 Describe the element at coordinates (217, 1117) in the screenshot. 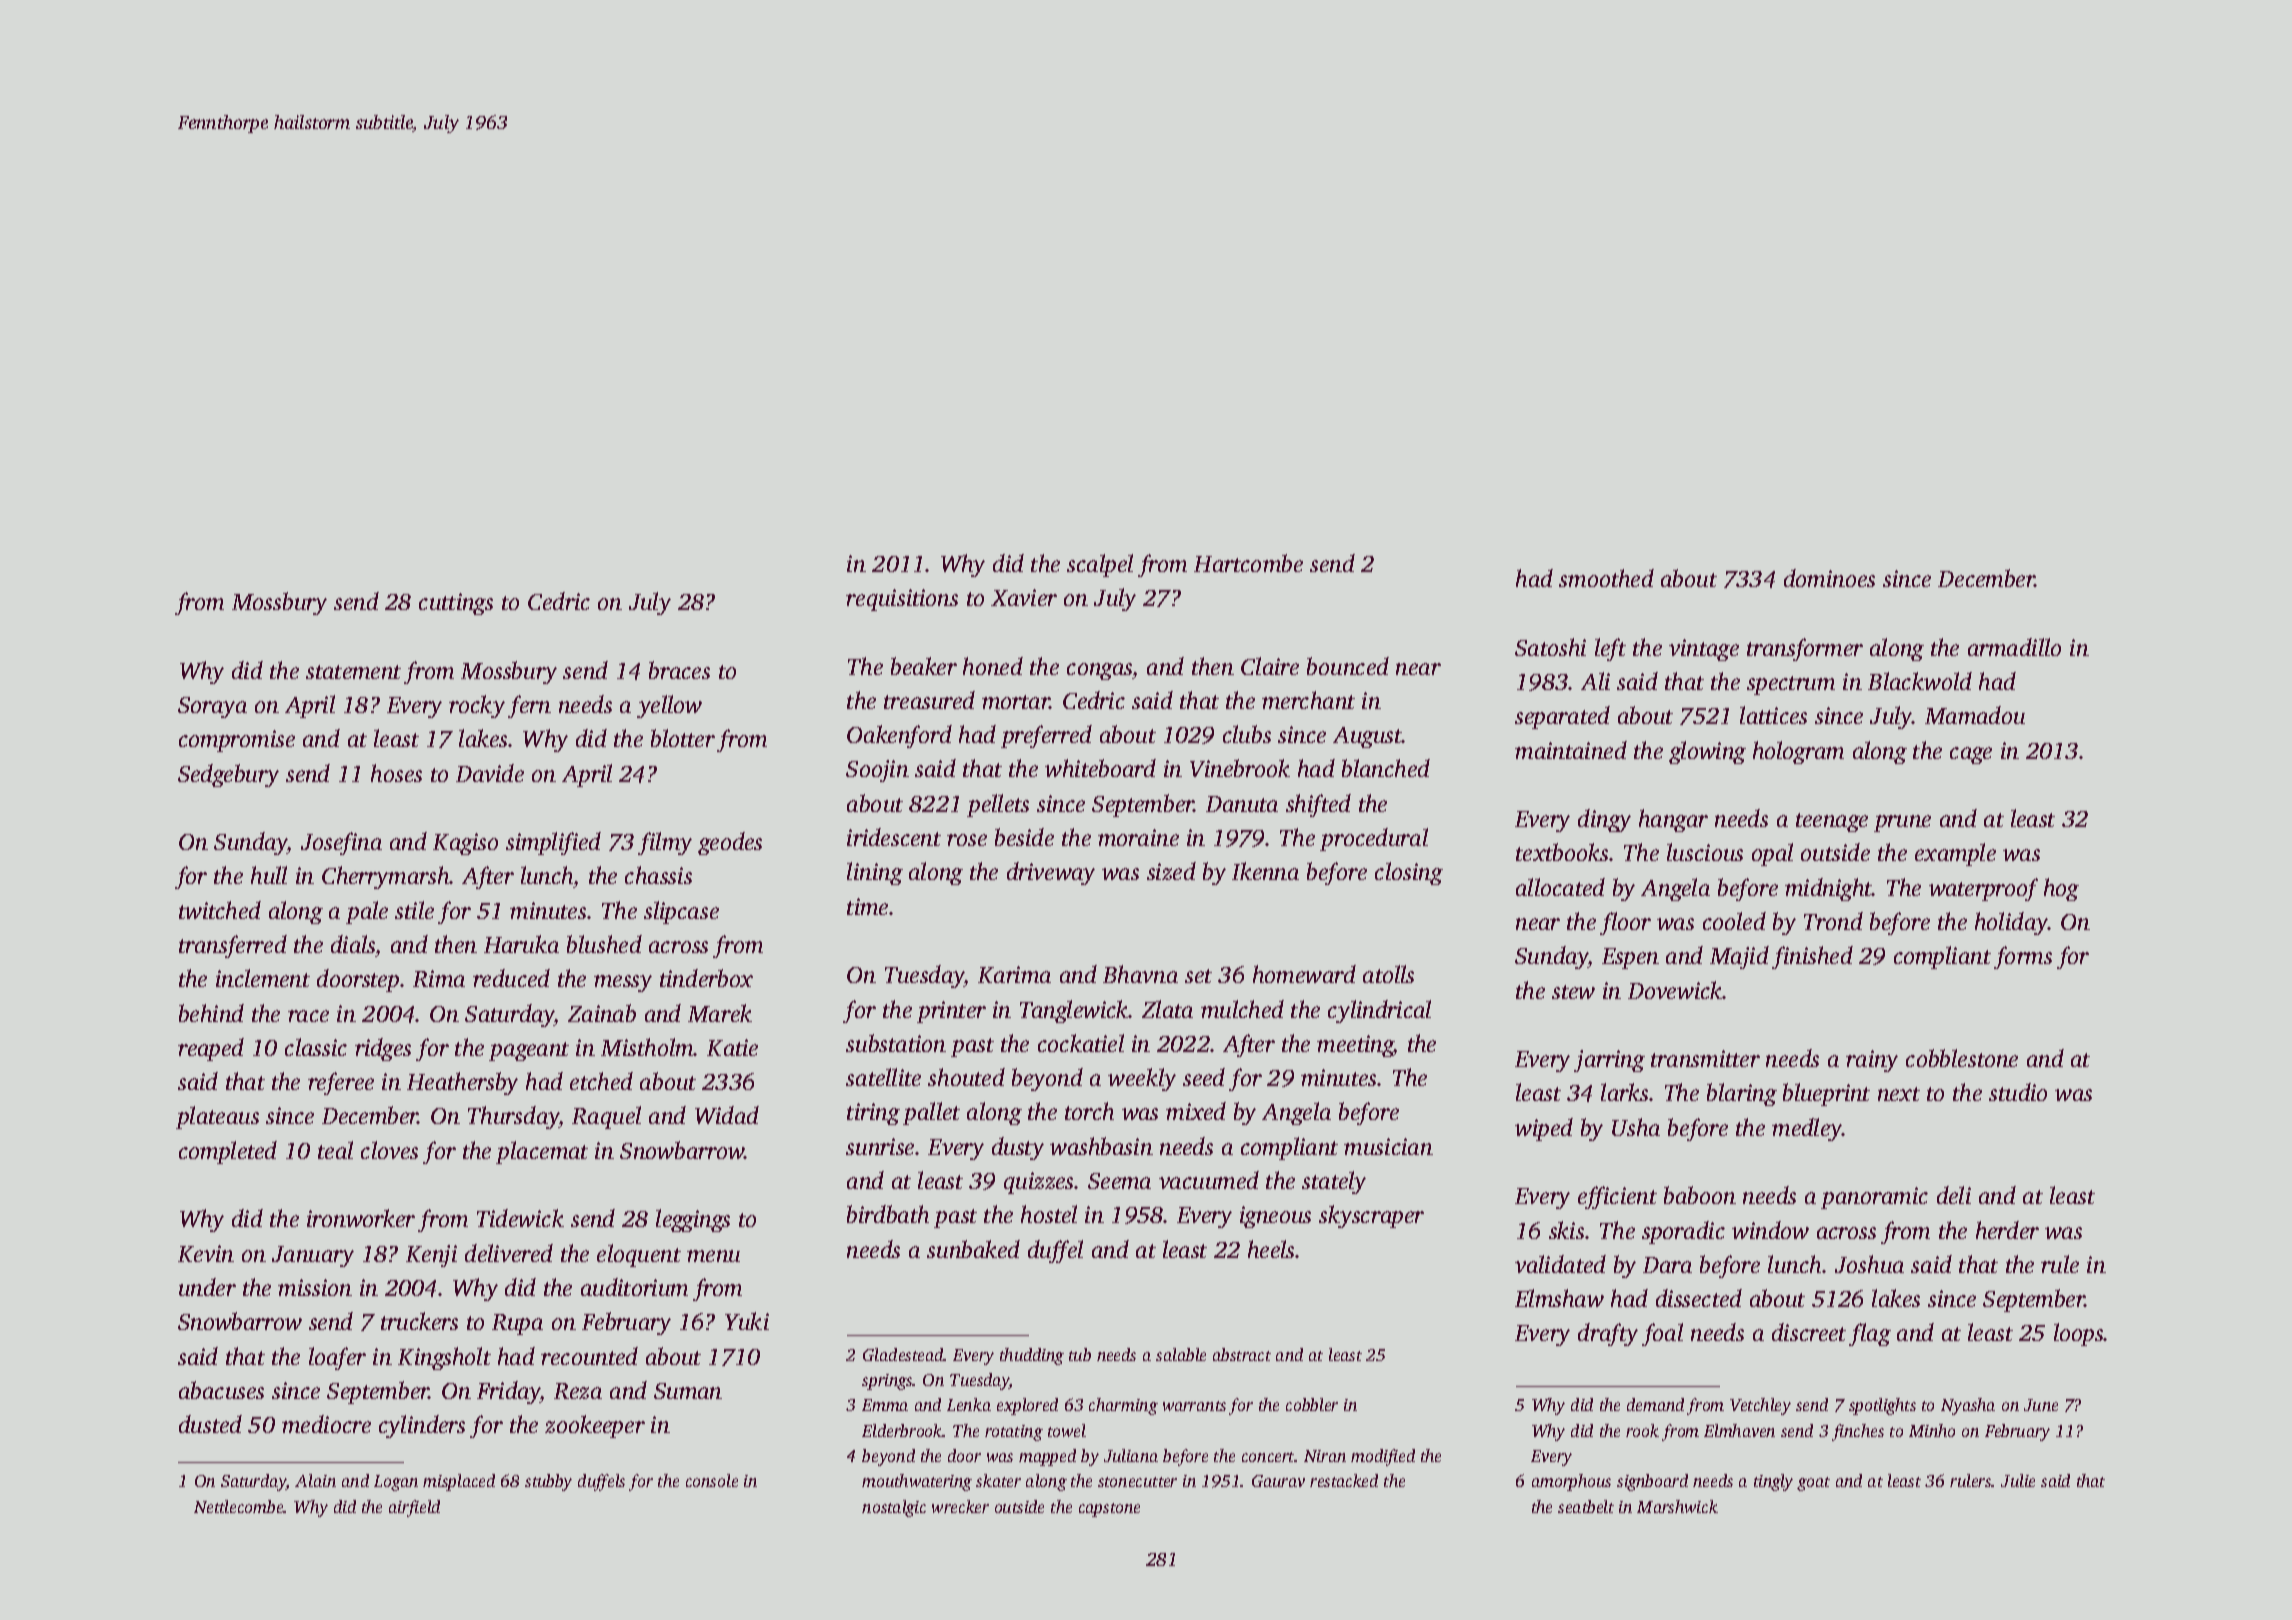

I see `plateaus` at that location.
